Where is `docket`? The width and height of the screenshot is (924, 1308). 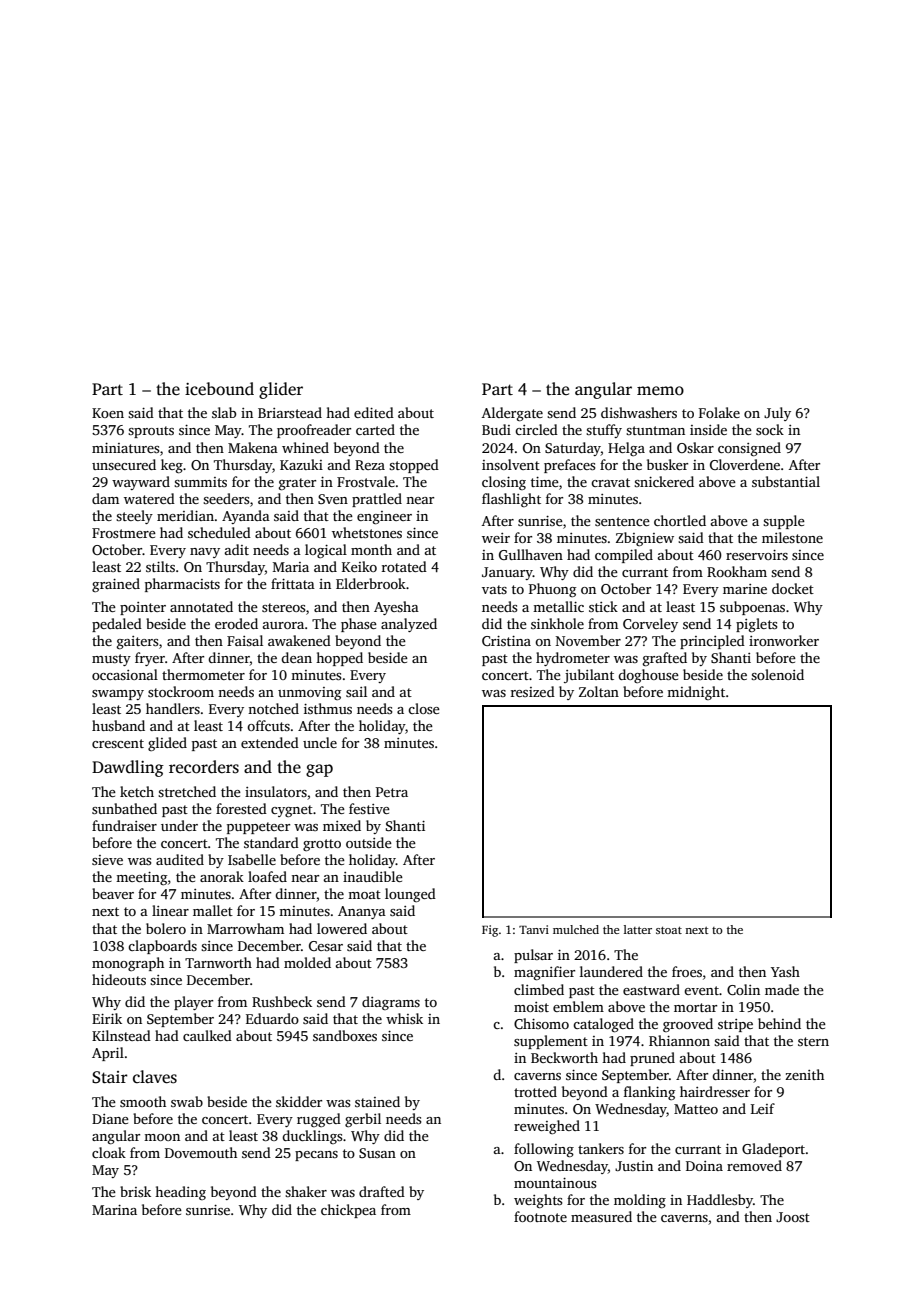 docket is located at coordinates (793, 588).
